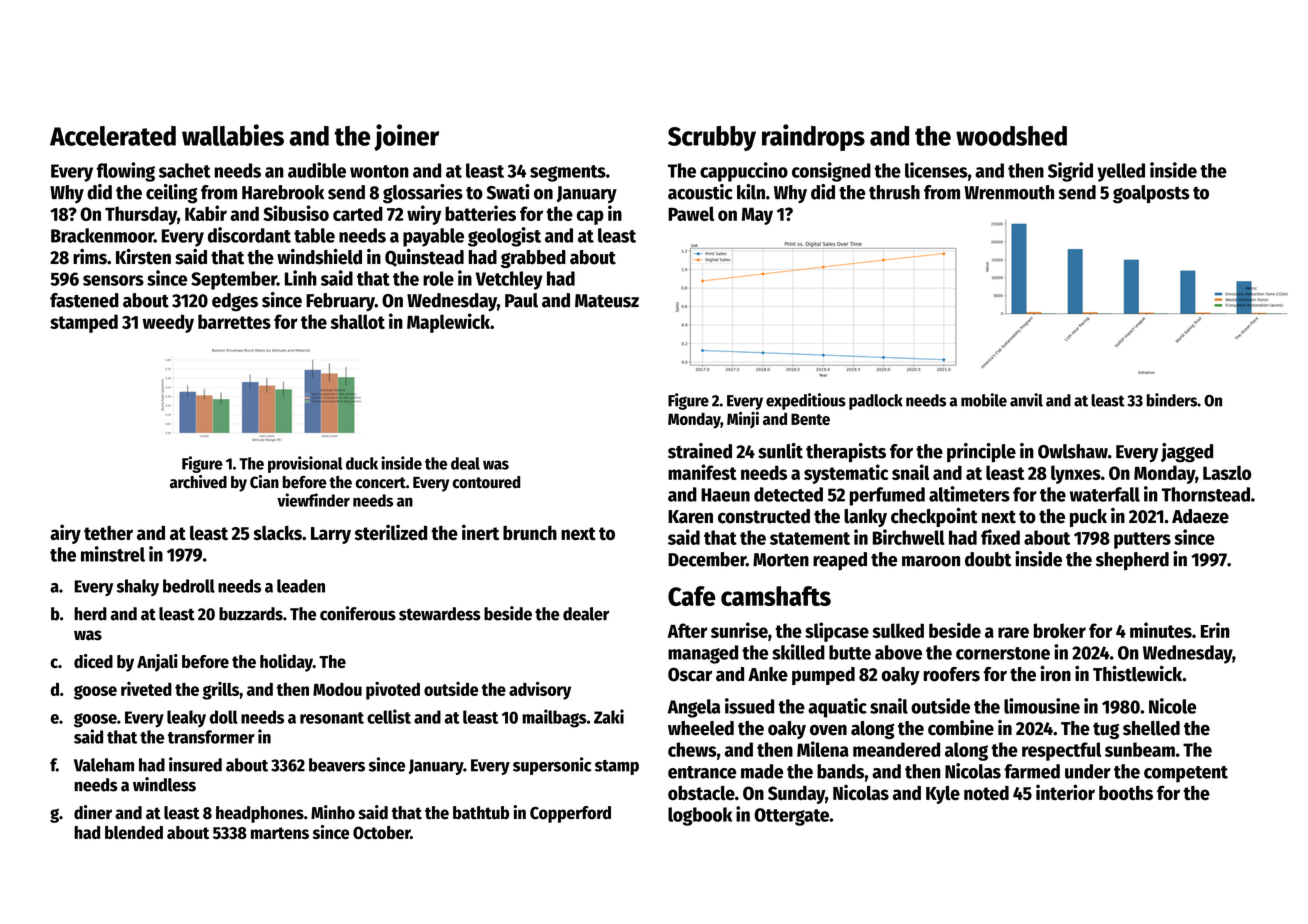 The image size is (1308, 924). I want to click on expeditious, so click(806, 401).
